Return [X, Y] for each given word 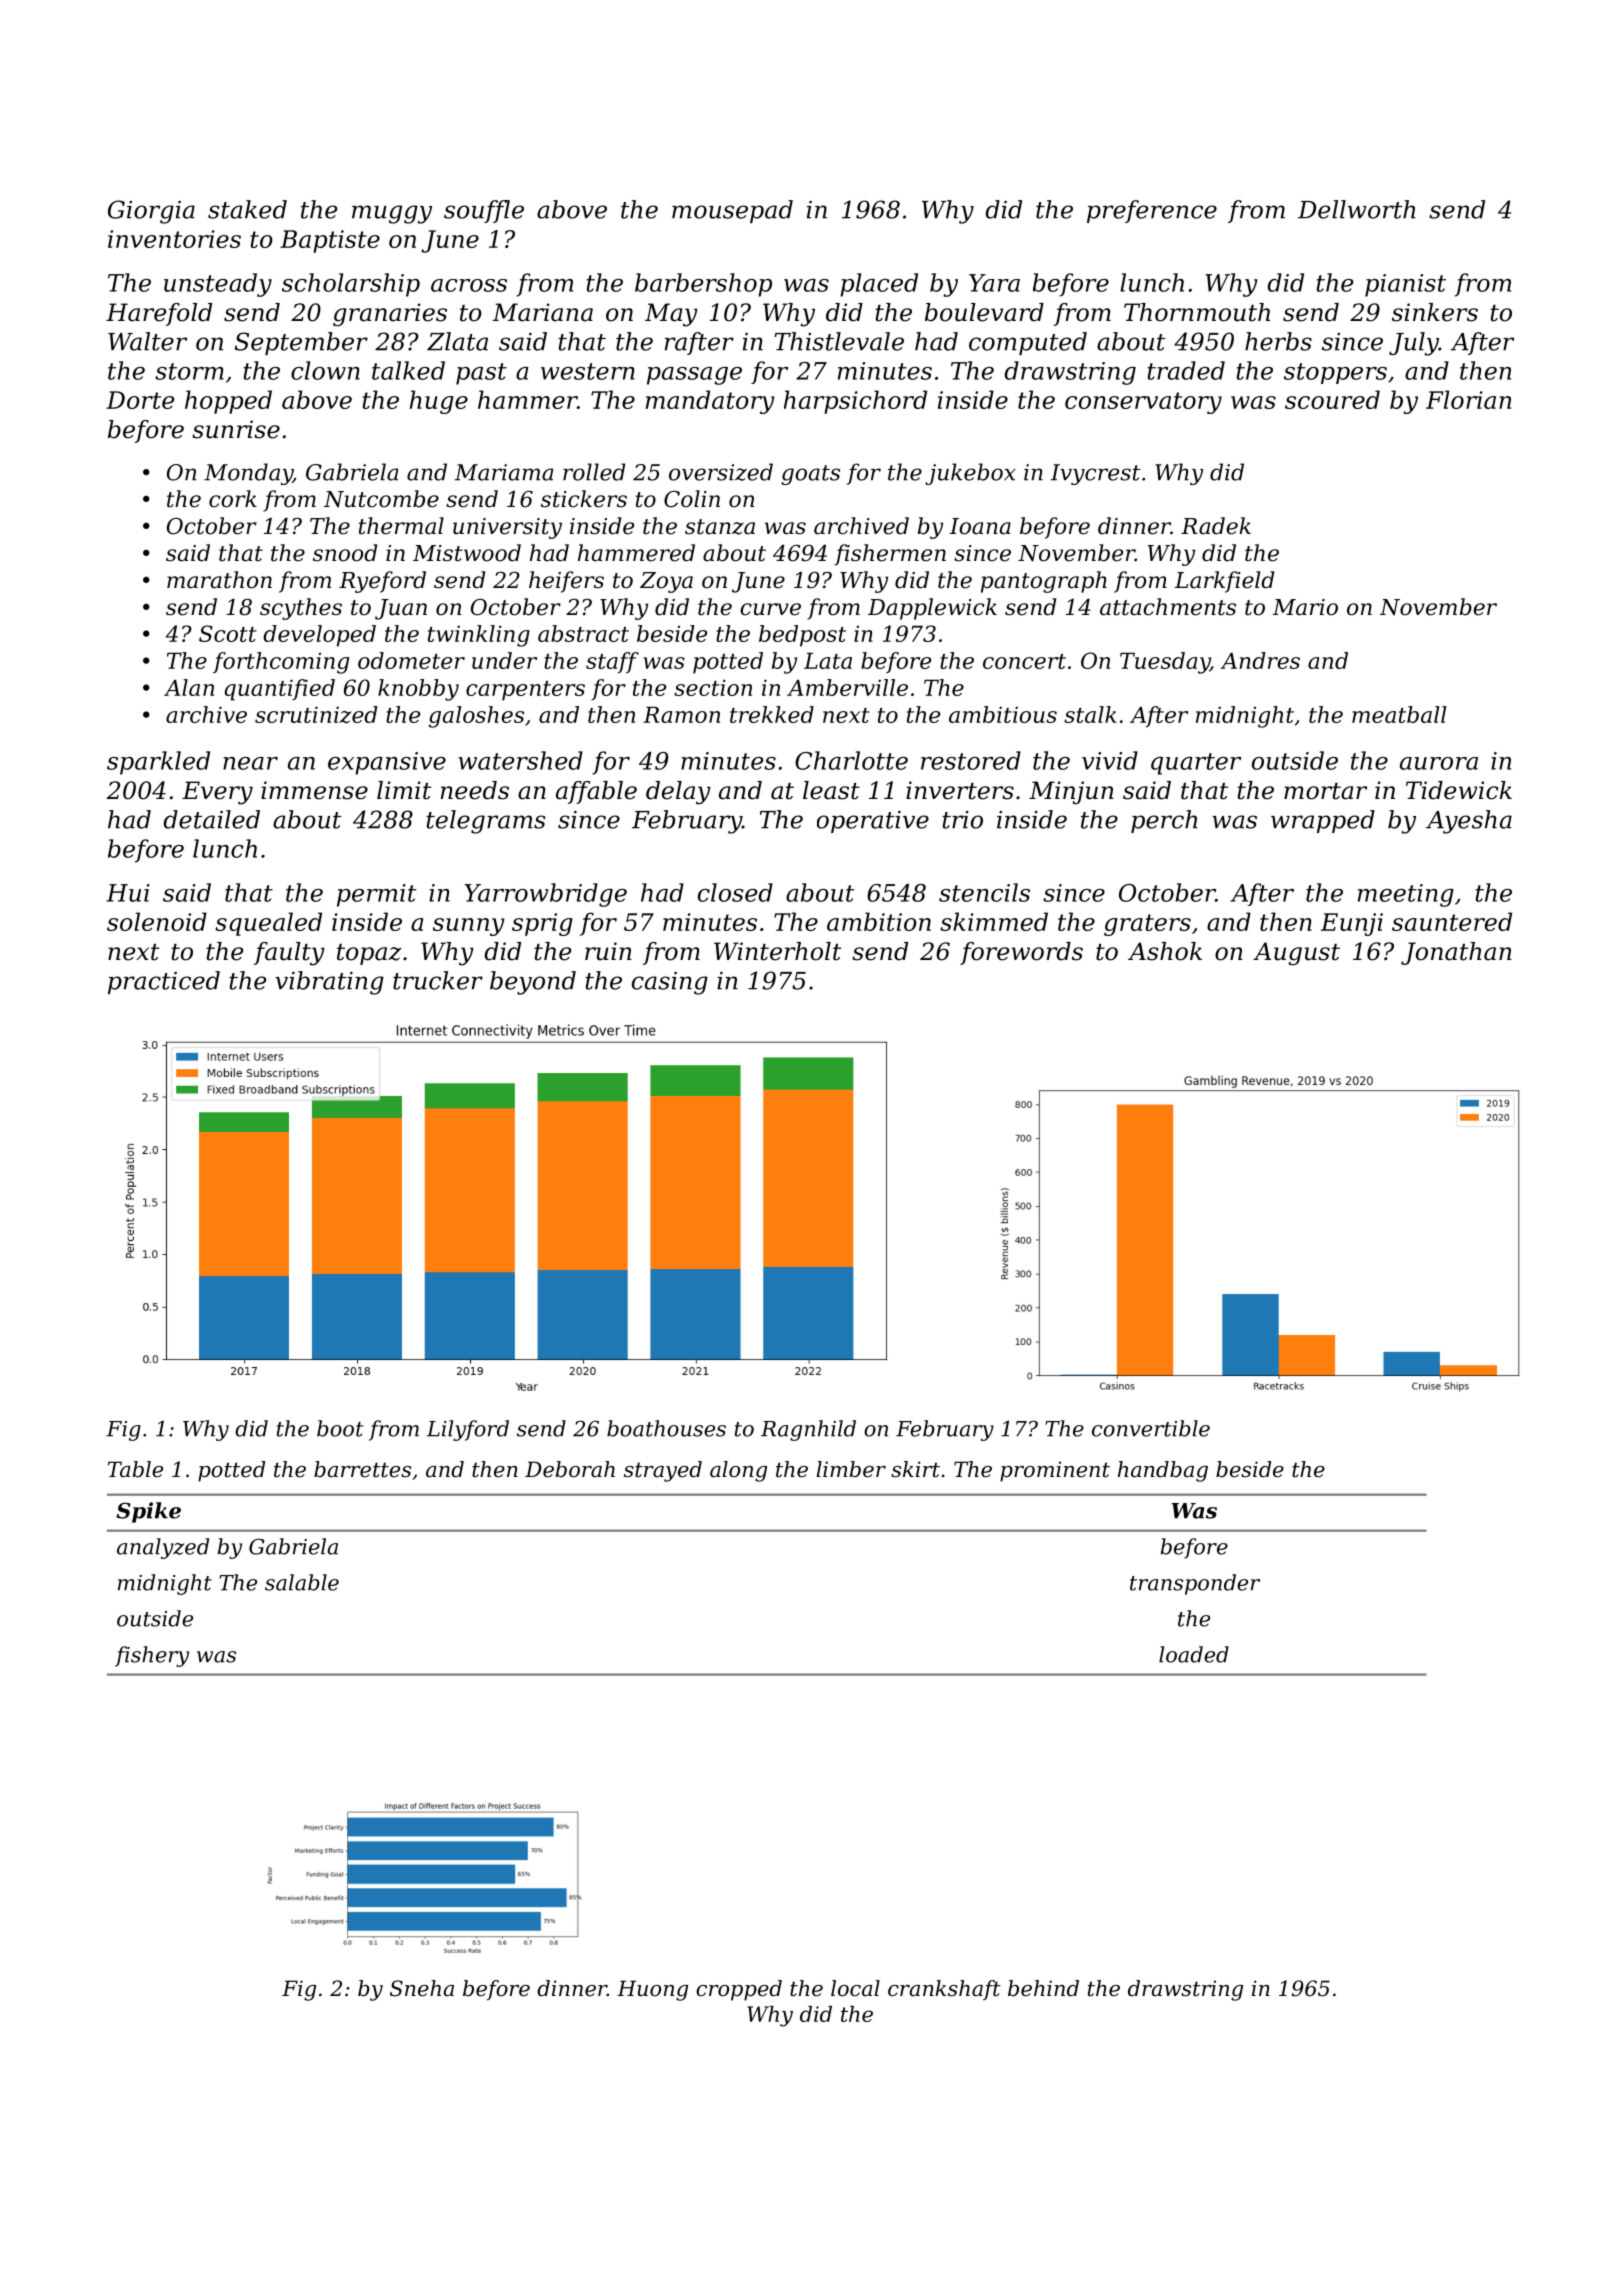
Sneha [422, 1988]
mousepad [732, 211]
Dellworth [1357, 209]
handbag [1163, 1471]
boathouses [666, 1428]
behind [1043, 1988]
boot [340, 1428]
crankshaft [944, 1990]
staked [247, 209]
